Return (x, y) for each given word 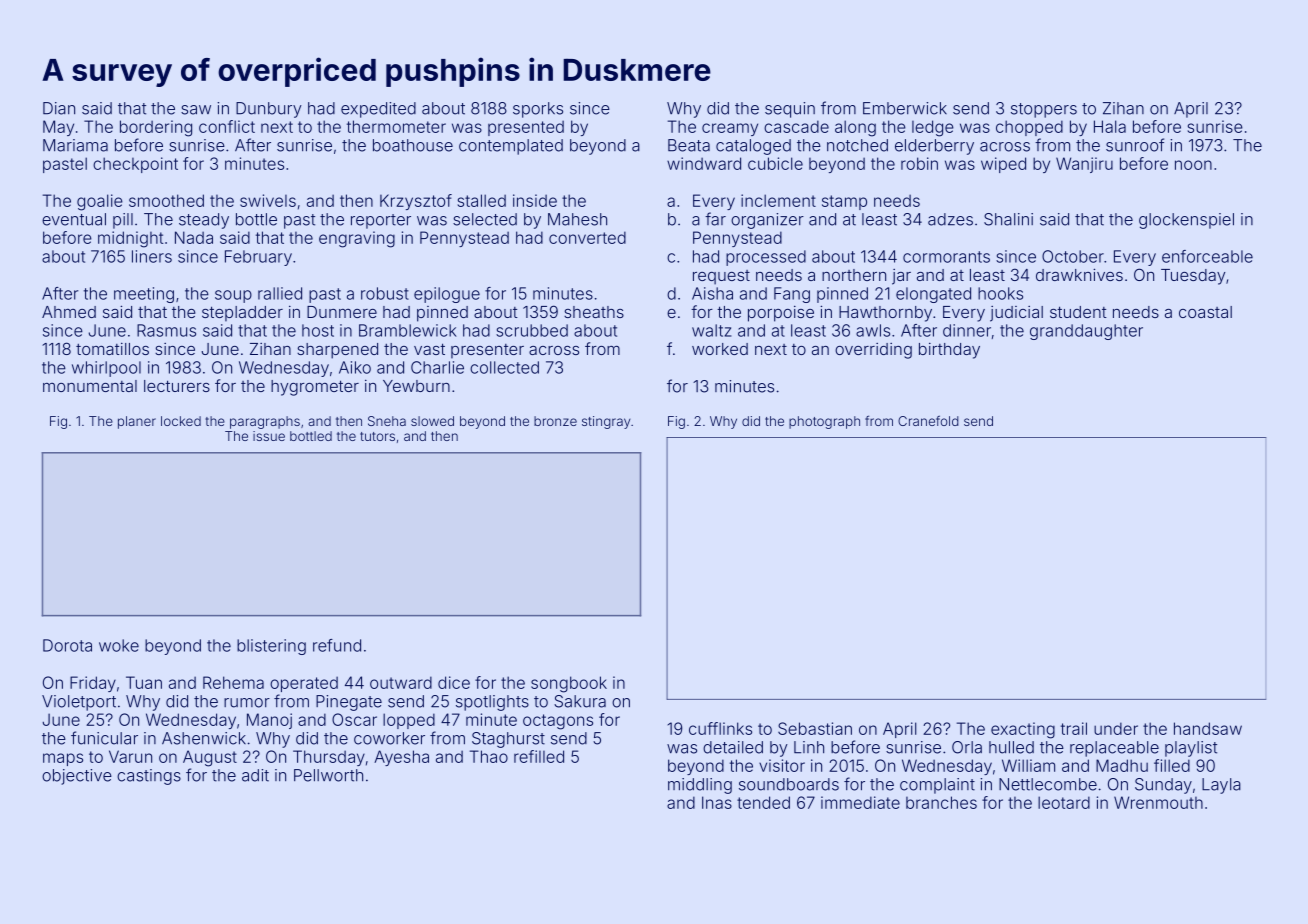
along (855, 128)
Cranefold (928, 420)
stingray (606, 422)
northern (854, 275)
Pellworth (328, 775)
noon (1193, 165)
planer (137, 422)
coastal (1205, 312)
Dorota (67, 645)
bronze (555, 421)
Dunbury (269, 110)
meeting (144, 295)
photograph (824, 422)
